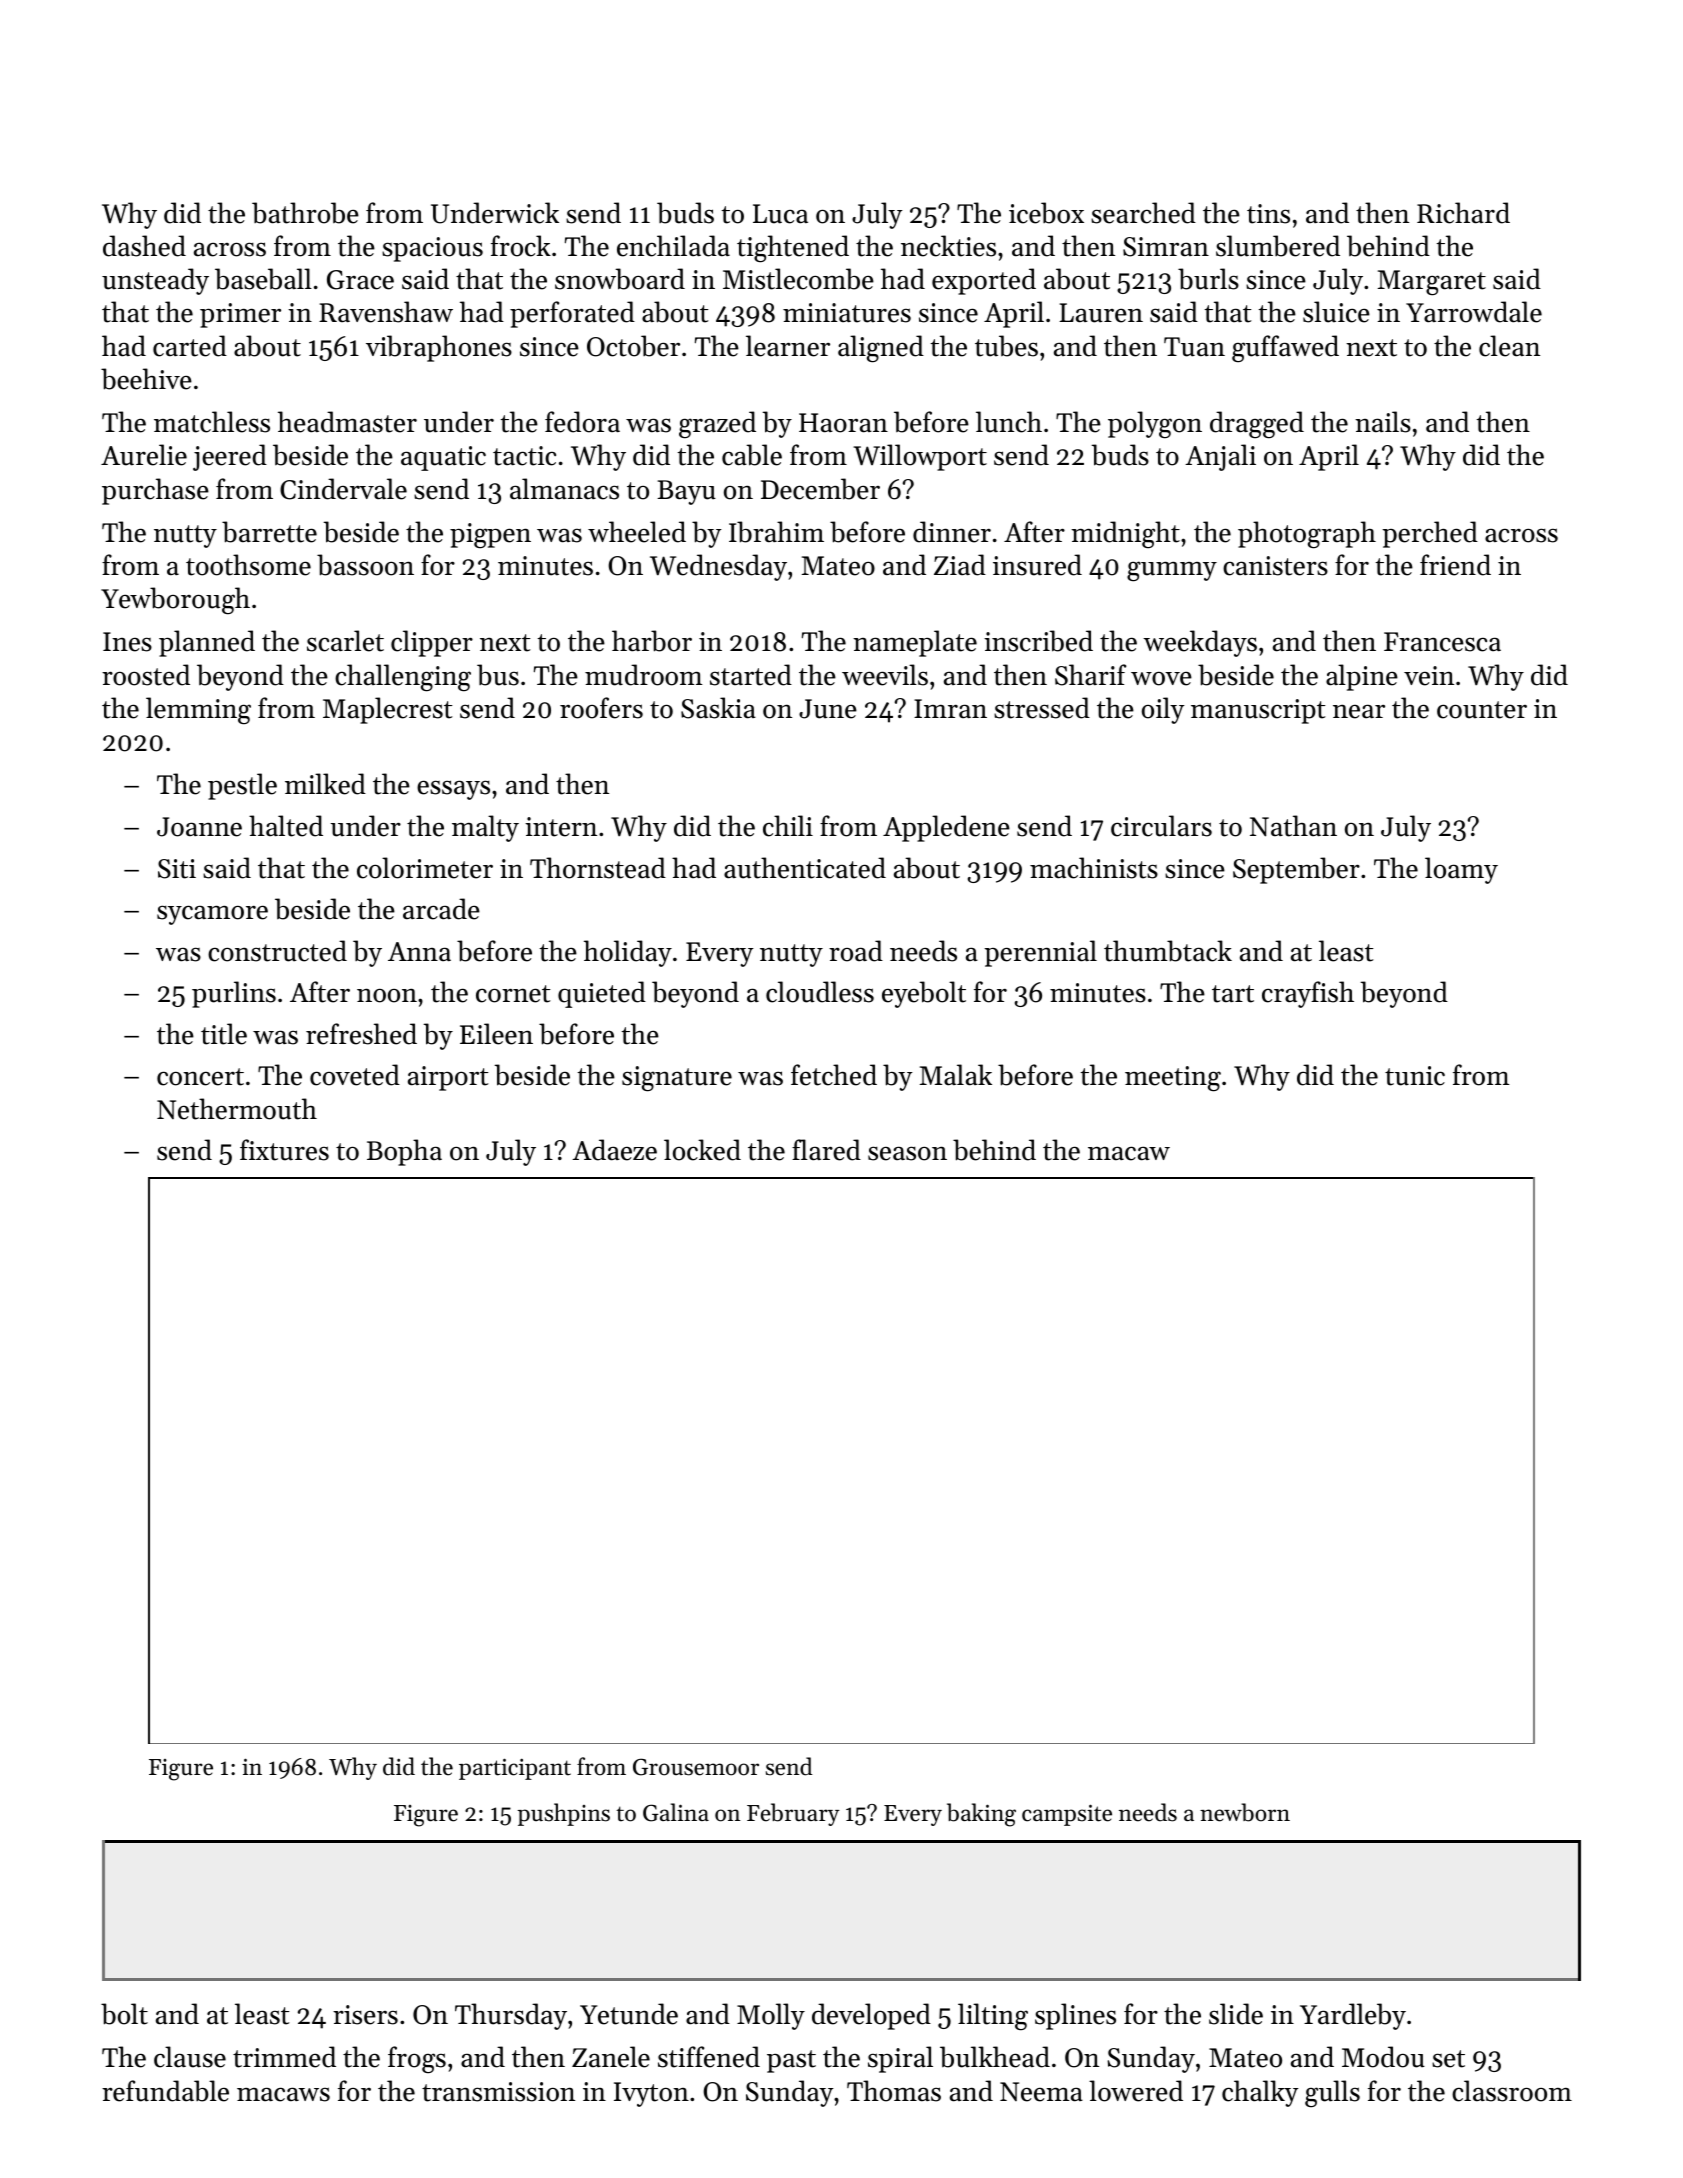 This screenshot has width=1683, height=2178. I want to click on clause, so click(190, 2057).
